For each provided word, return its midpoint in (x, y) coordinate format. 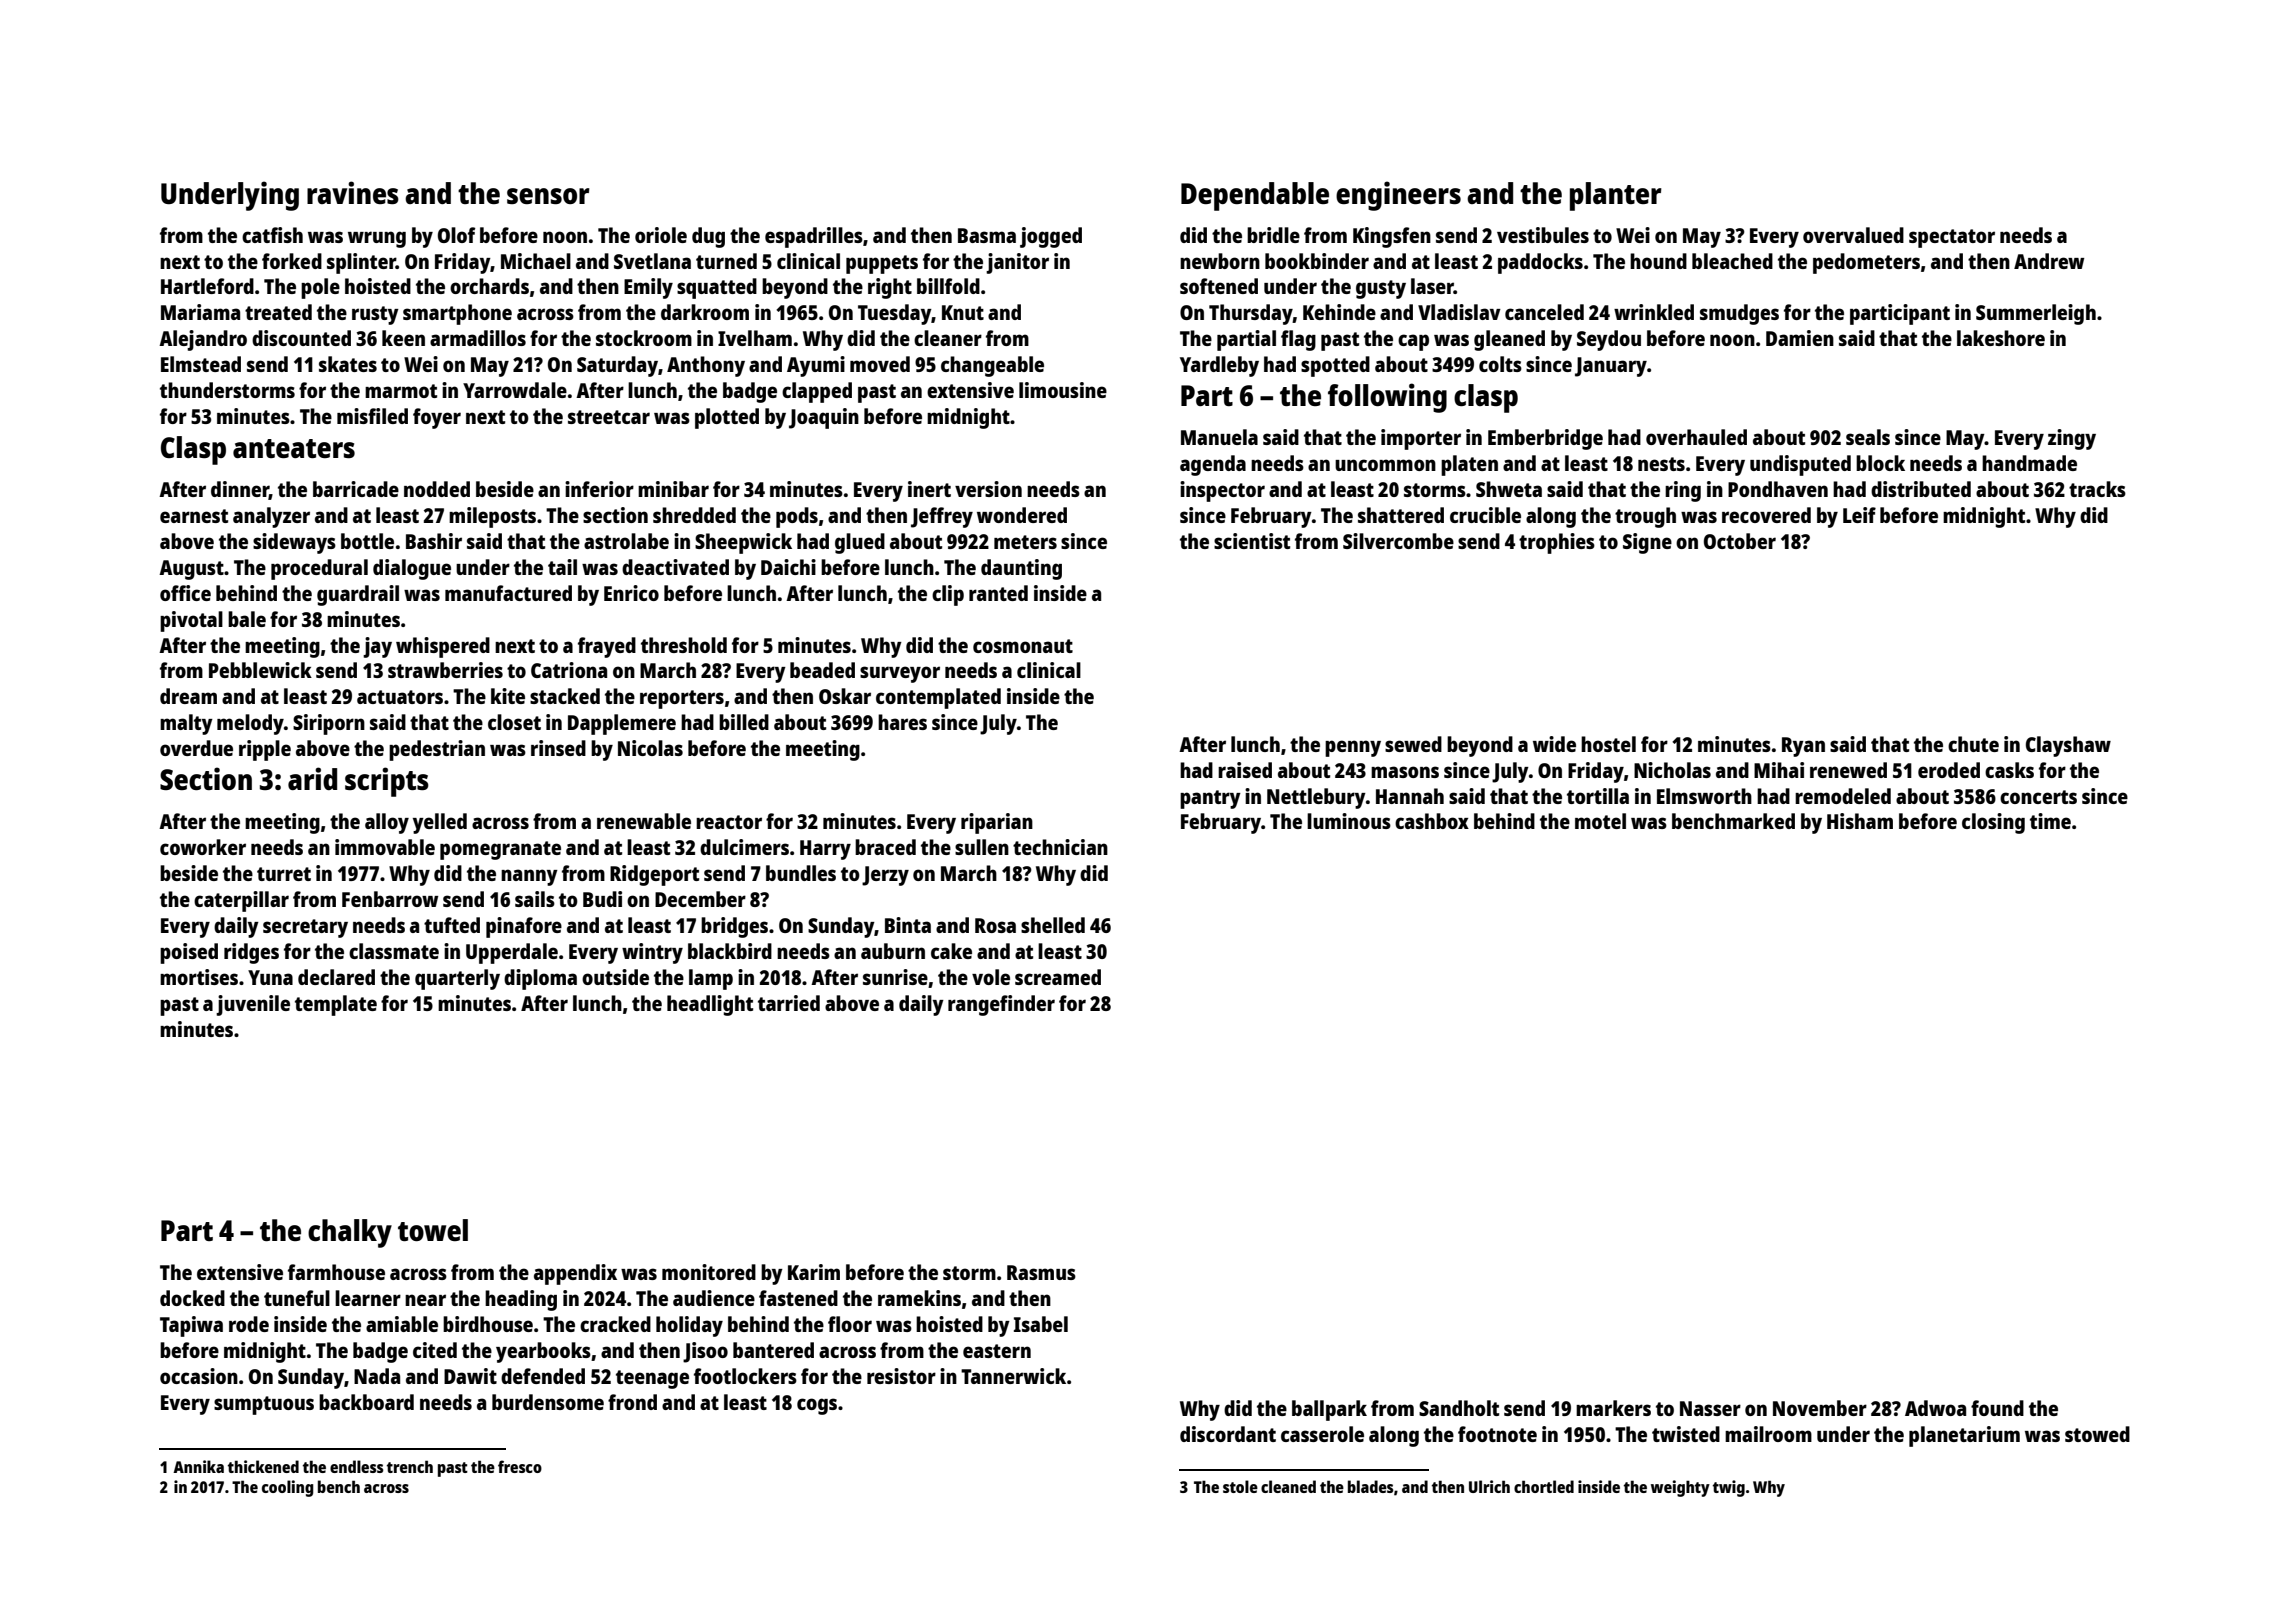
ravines (353, 192)
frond (632, 1402)
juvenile (253, 1005)
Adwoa (1935, 1408)
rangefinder (1001, 1005)
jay (377, 647)
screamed (1058, 977)
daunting (1021, 569)
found (1997, 1408)
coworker (203, 847)
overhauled (1696, 437)
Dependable (1255, 196)
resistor (901, 1376)
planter (1616, 196)
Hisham (1860, 821)
